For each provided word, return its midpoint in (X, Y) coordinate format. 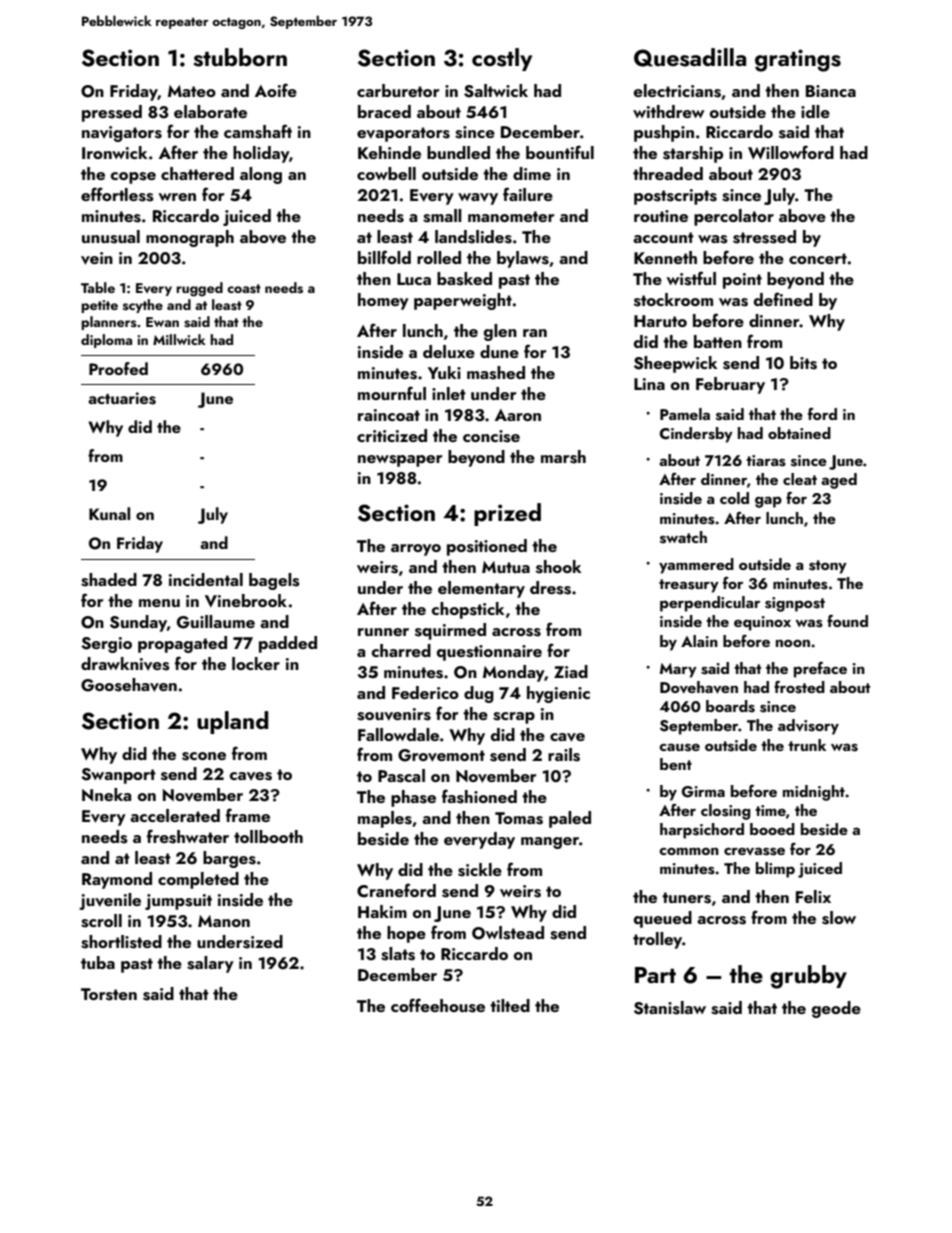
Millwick (179, 339)
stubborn (240, 57)
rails (564, 755)
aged (839, 481)
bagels (274, 581)
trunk (807, 745)
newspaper (400, 461)
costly (502, 59)
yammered (696, 566)
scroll (101, 921)
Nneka (106, 794)
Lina (649, 384)
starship (693, 154)
